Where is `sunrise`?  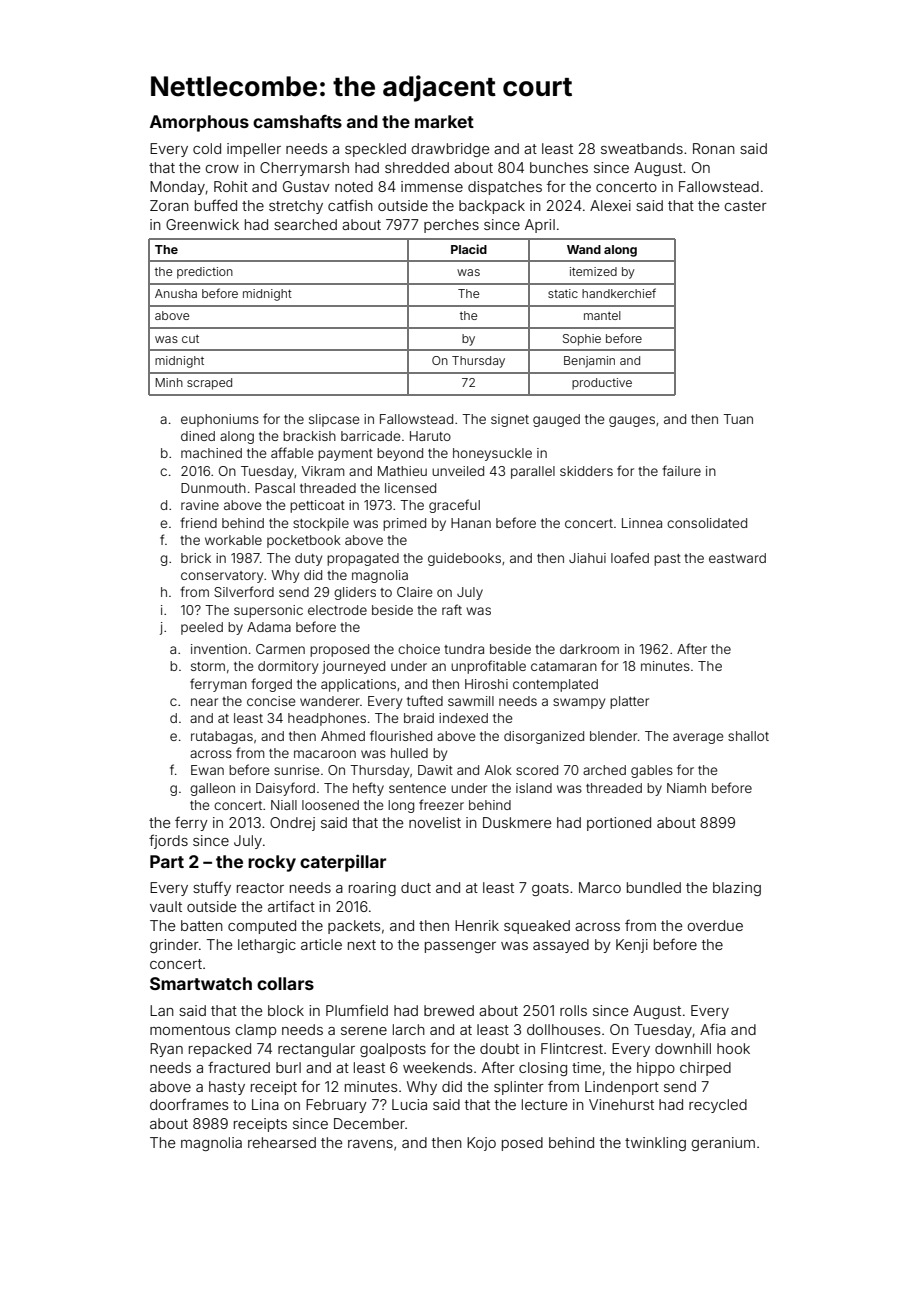 sunrise is located at coordinates (296, 770).
